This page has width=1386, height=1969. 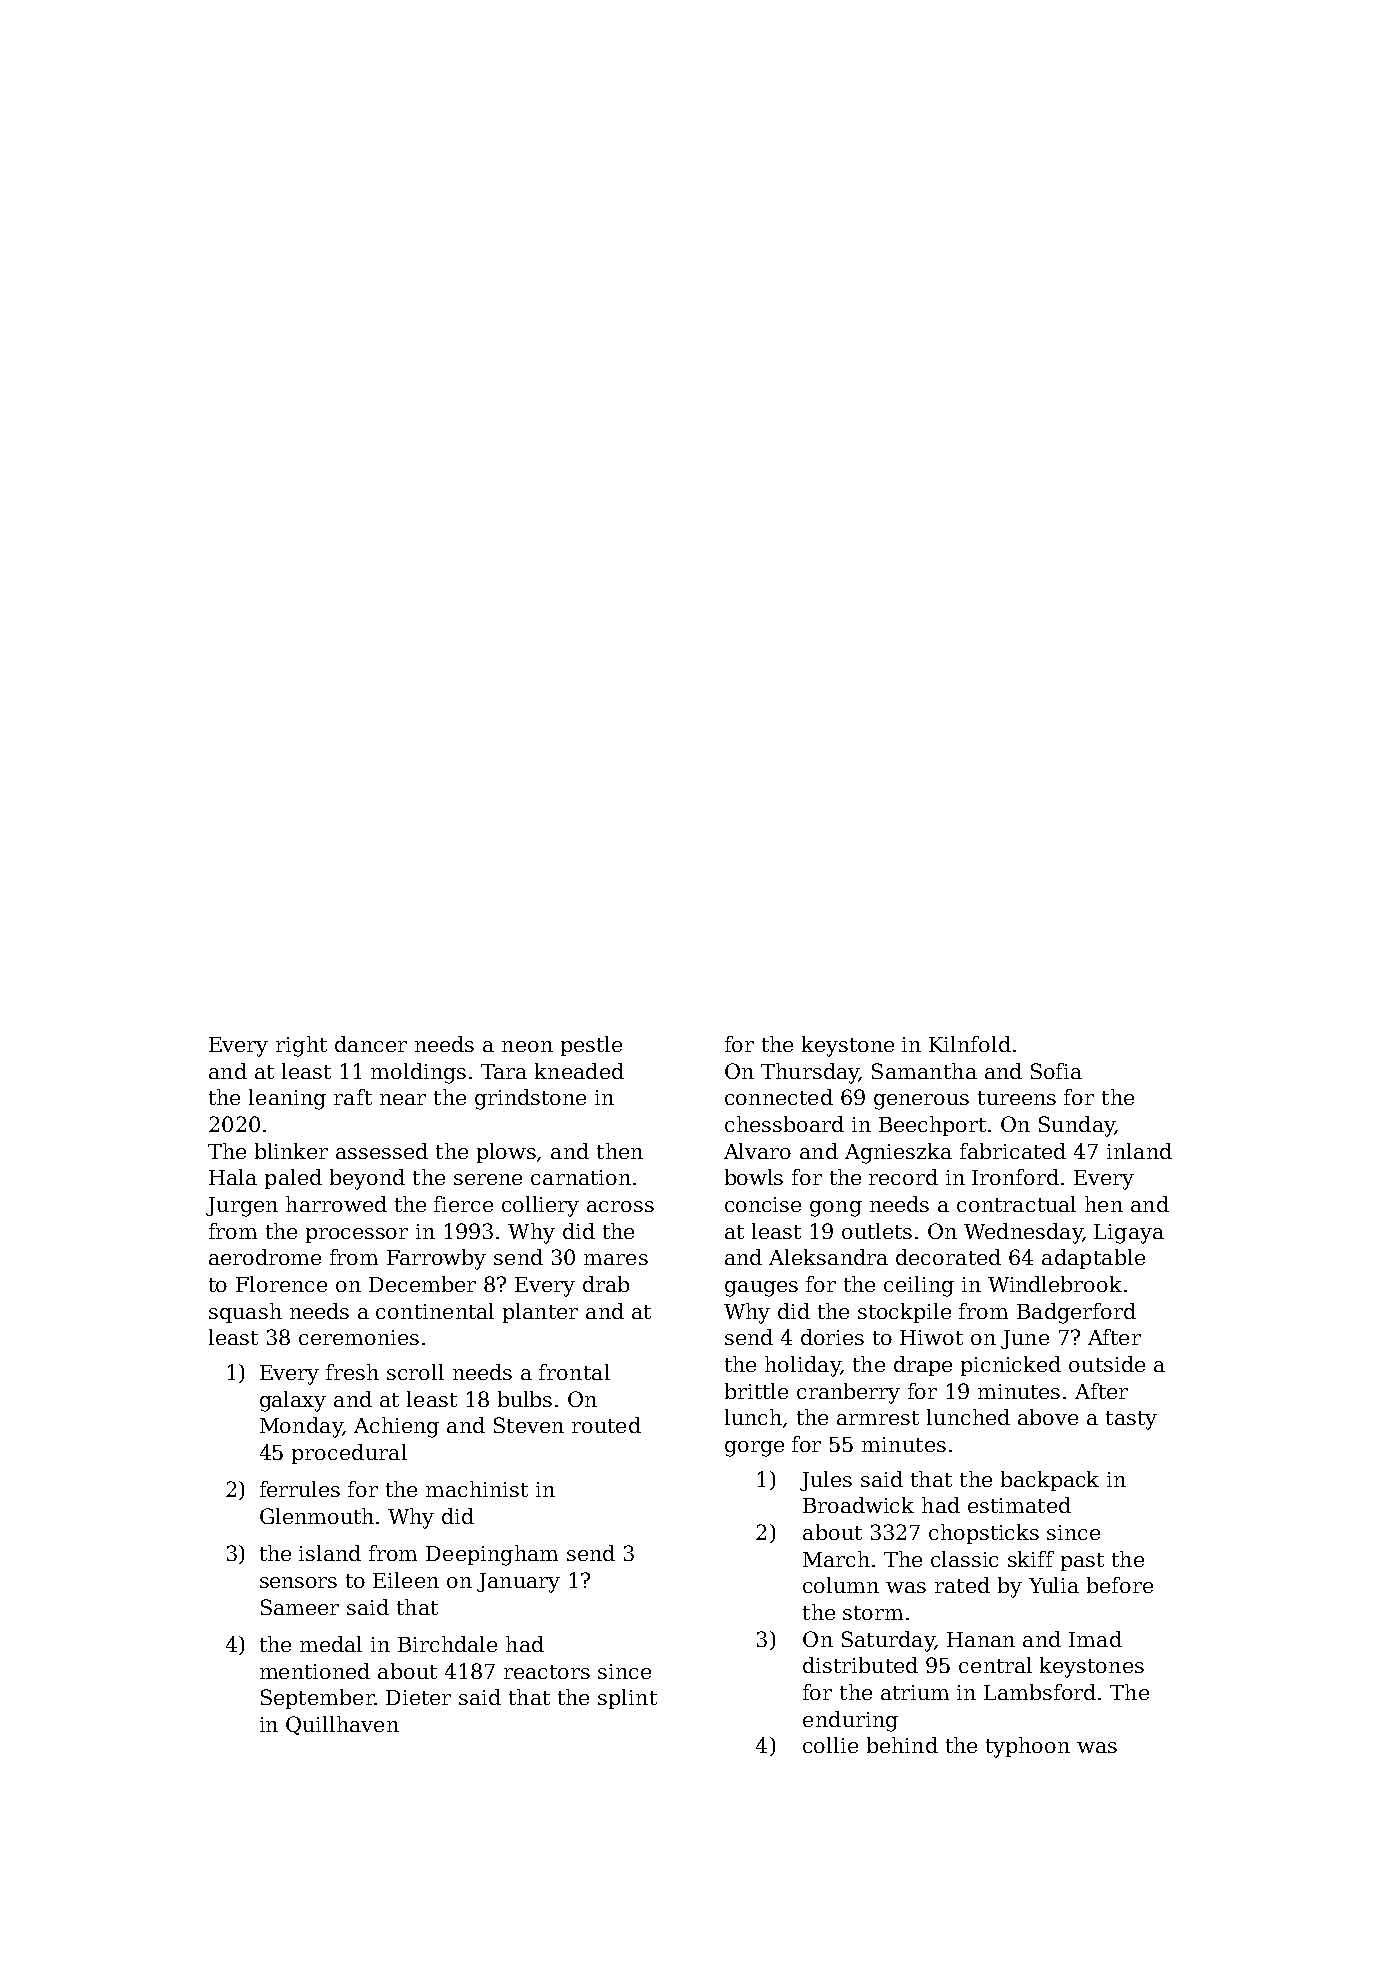 What do you see at coordinates (970, 1044) in the page?
I see `Kilnfold` at bounding box center [970, 1044].
